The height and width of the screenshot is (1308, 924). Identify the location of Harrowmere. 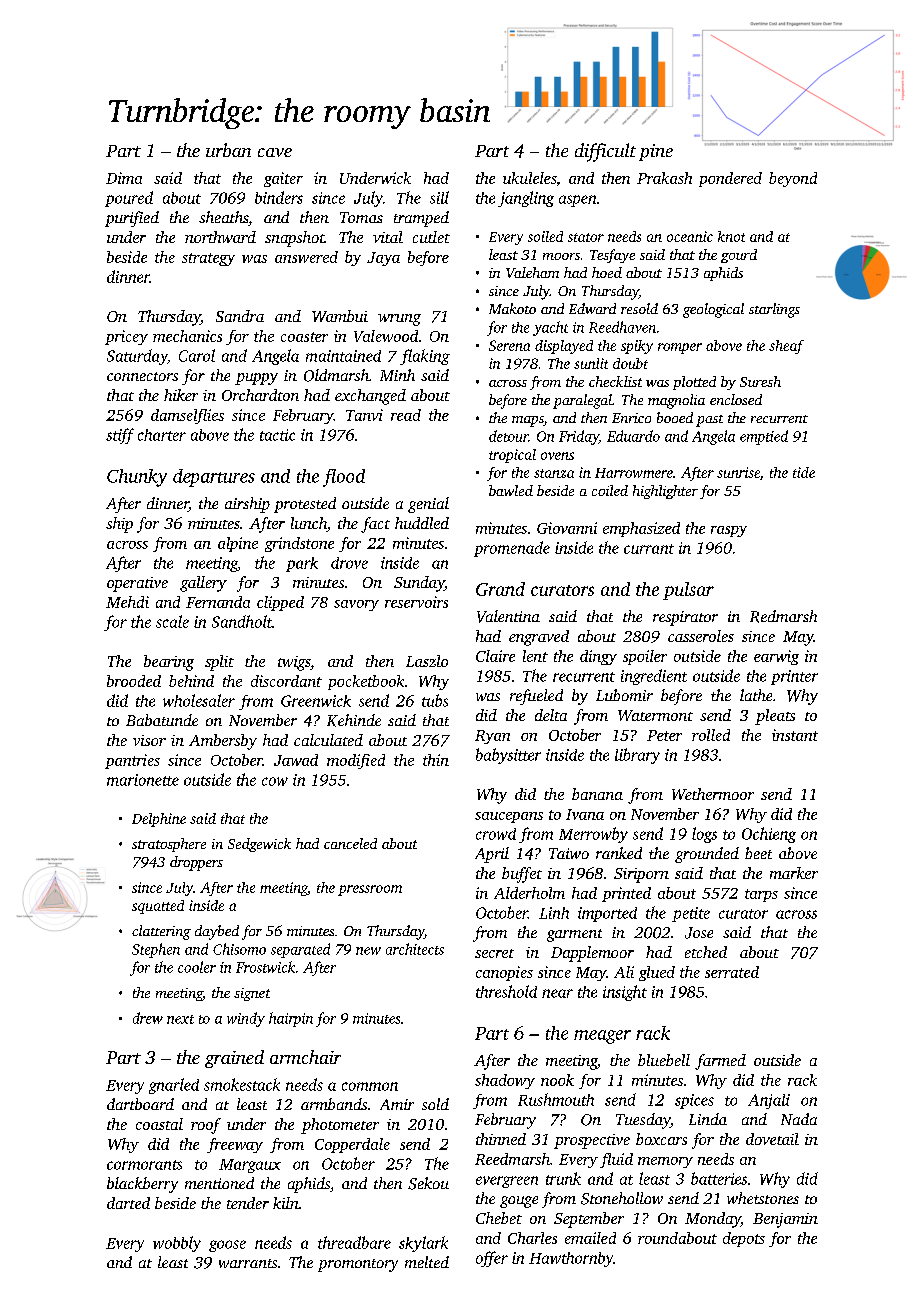
(634, 473).
